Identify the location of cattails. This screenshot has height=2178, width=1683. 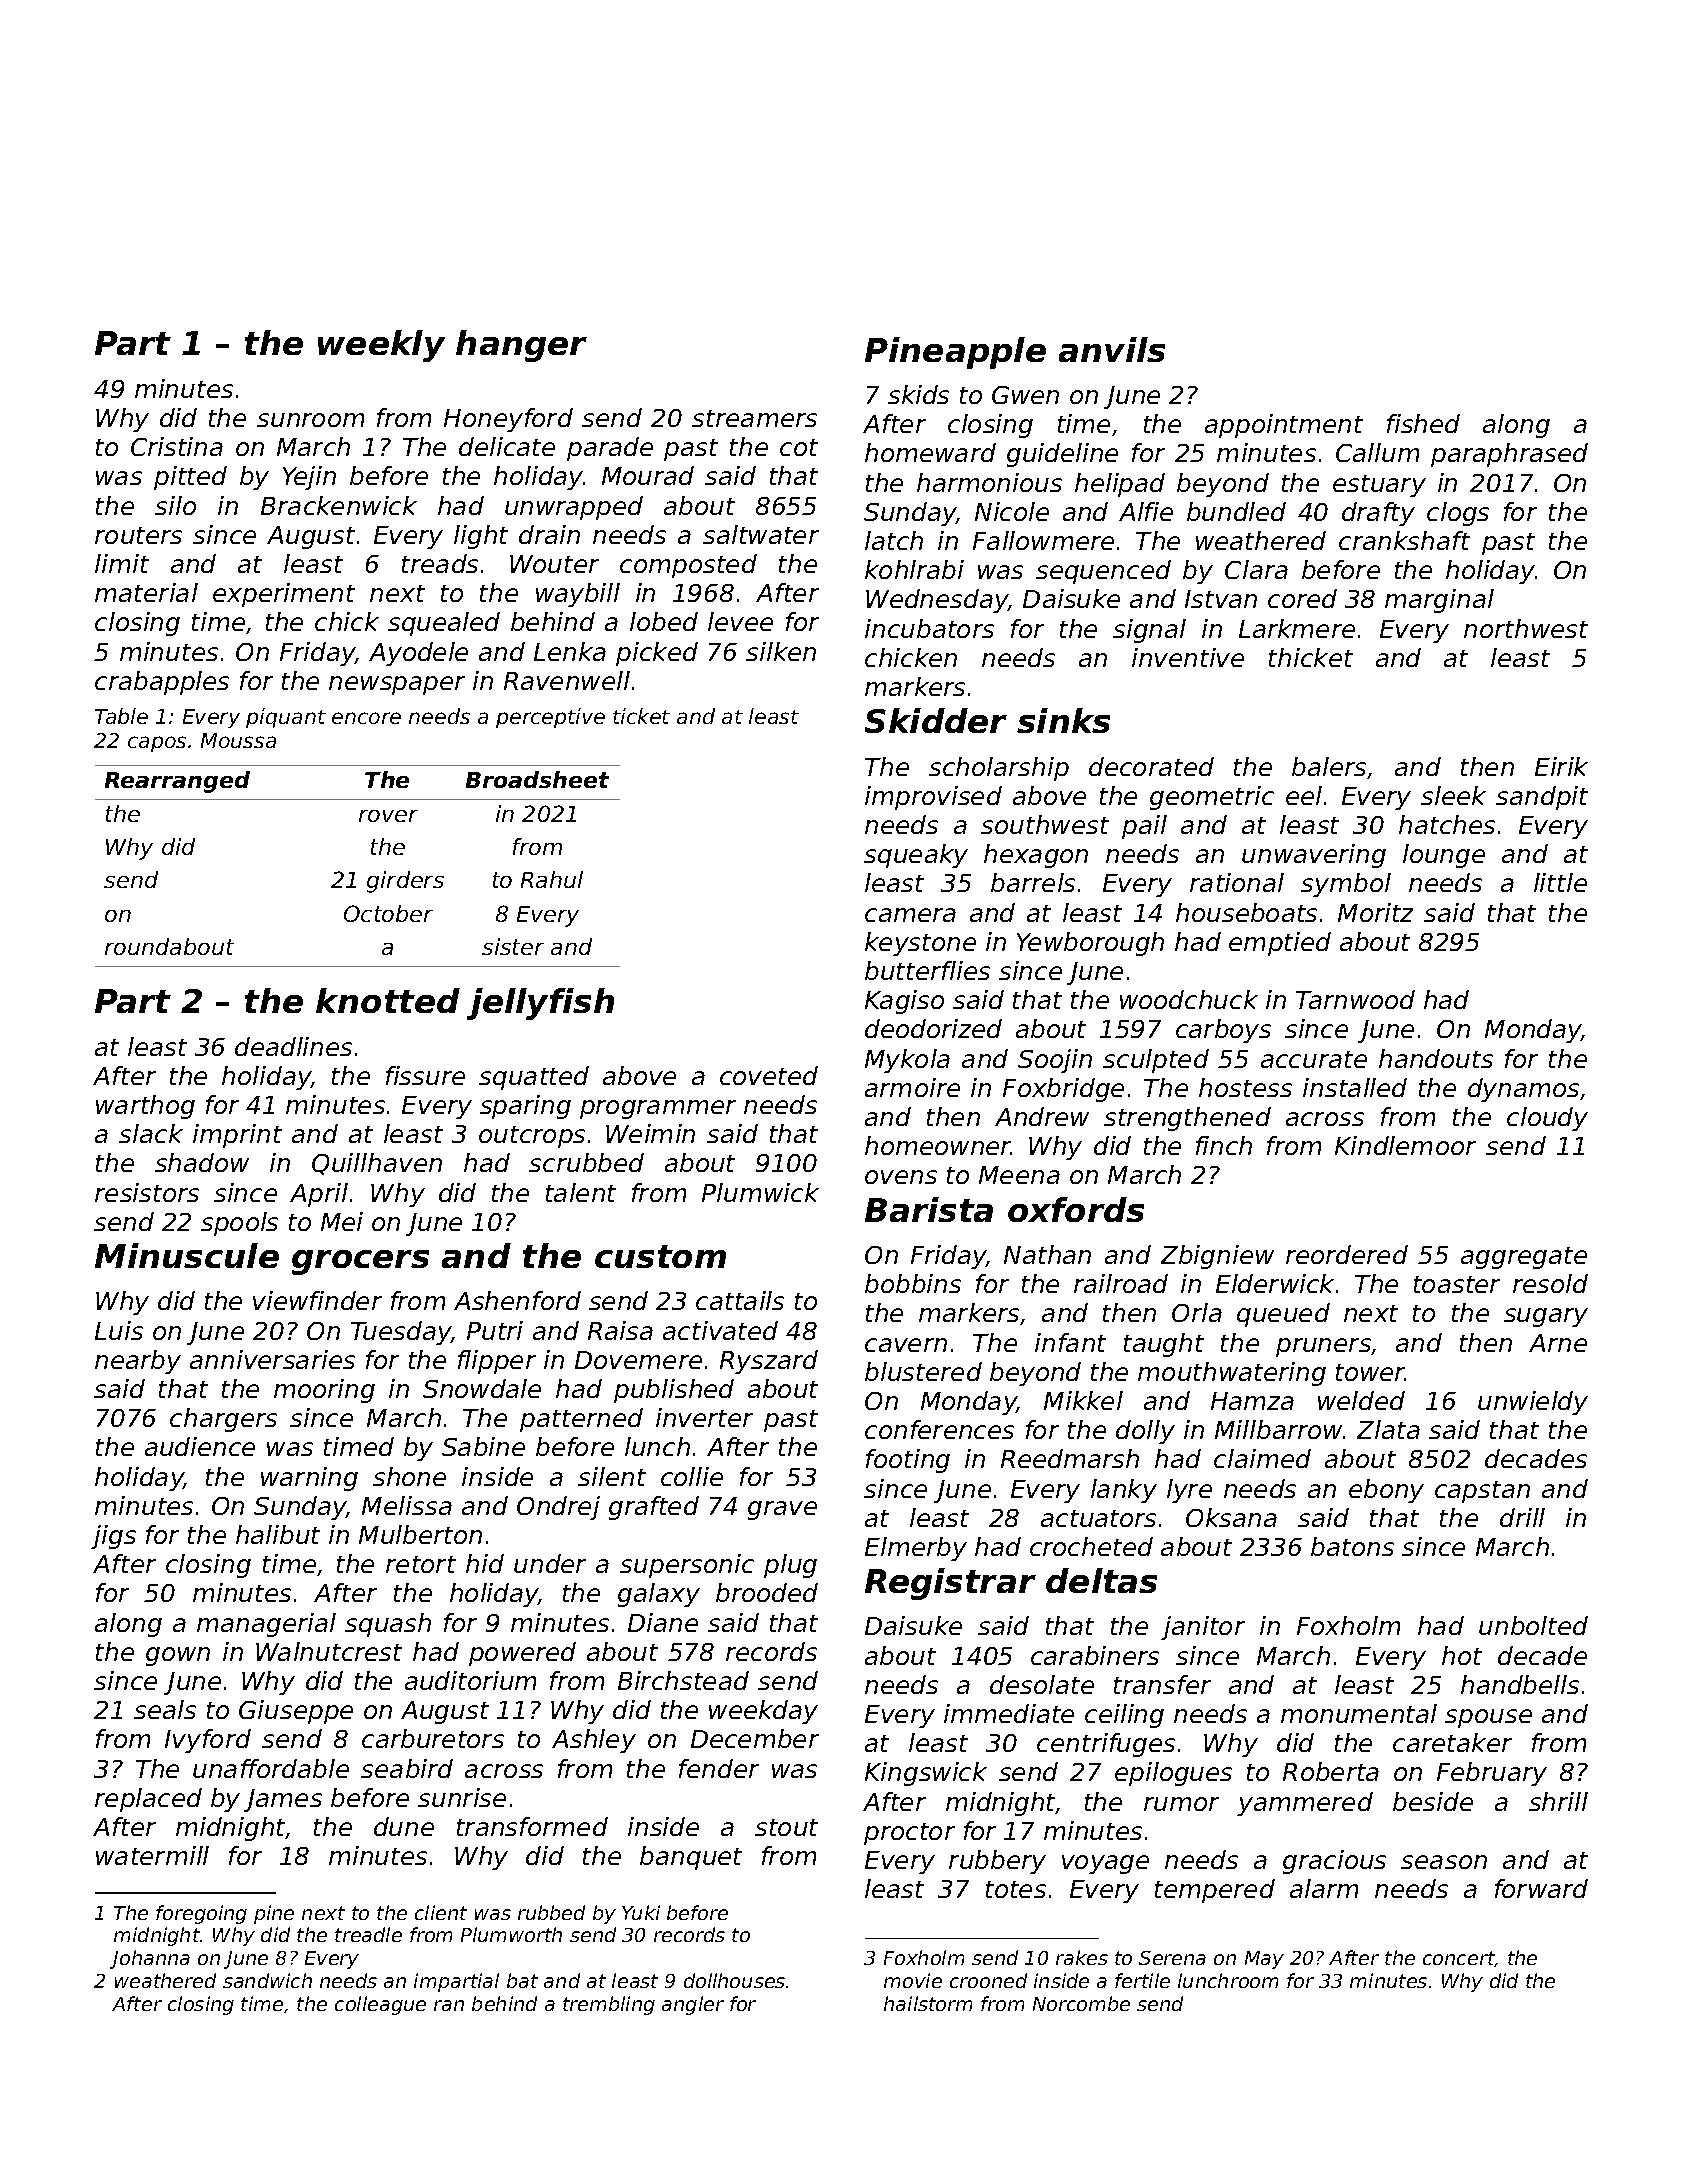
(740, 1300).
